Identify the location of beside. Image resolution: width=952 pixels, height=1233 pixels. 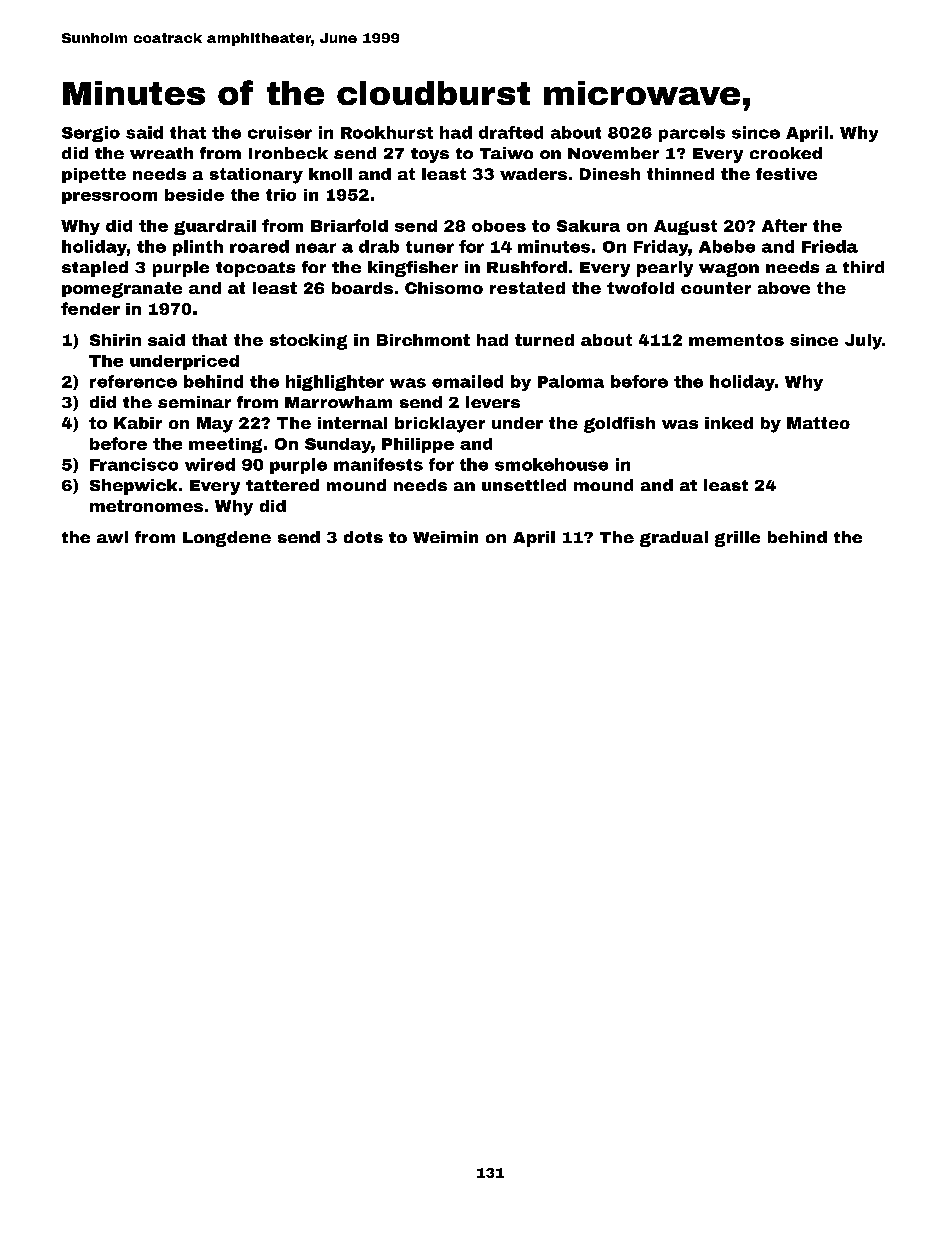
(194, 195).
